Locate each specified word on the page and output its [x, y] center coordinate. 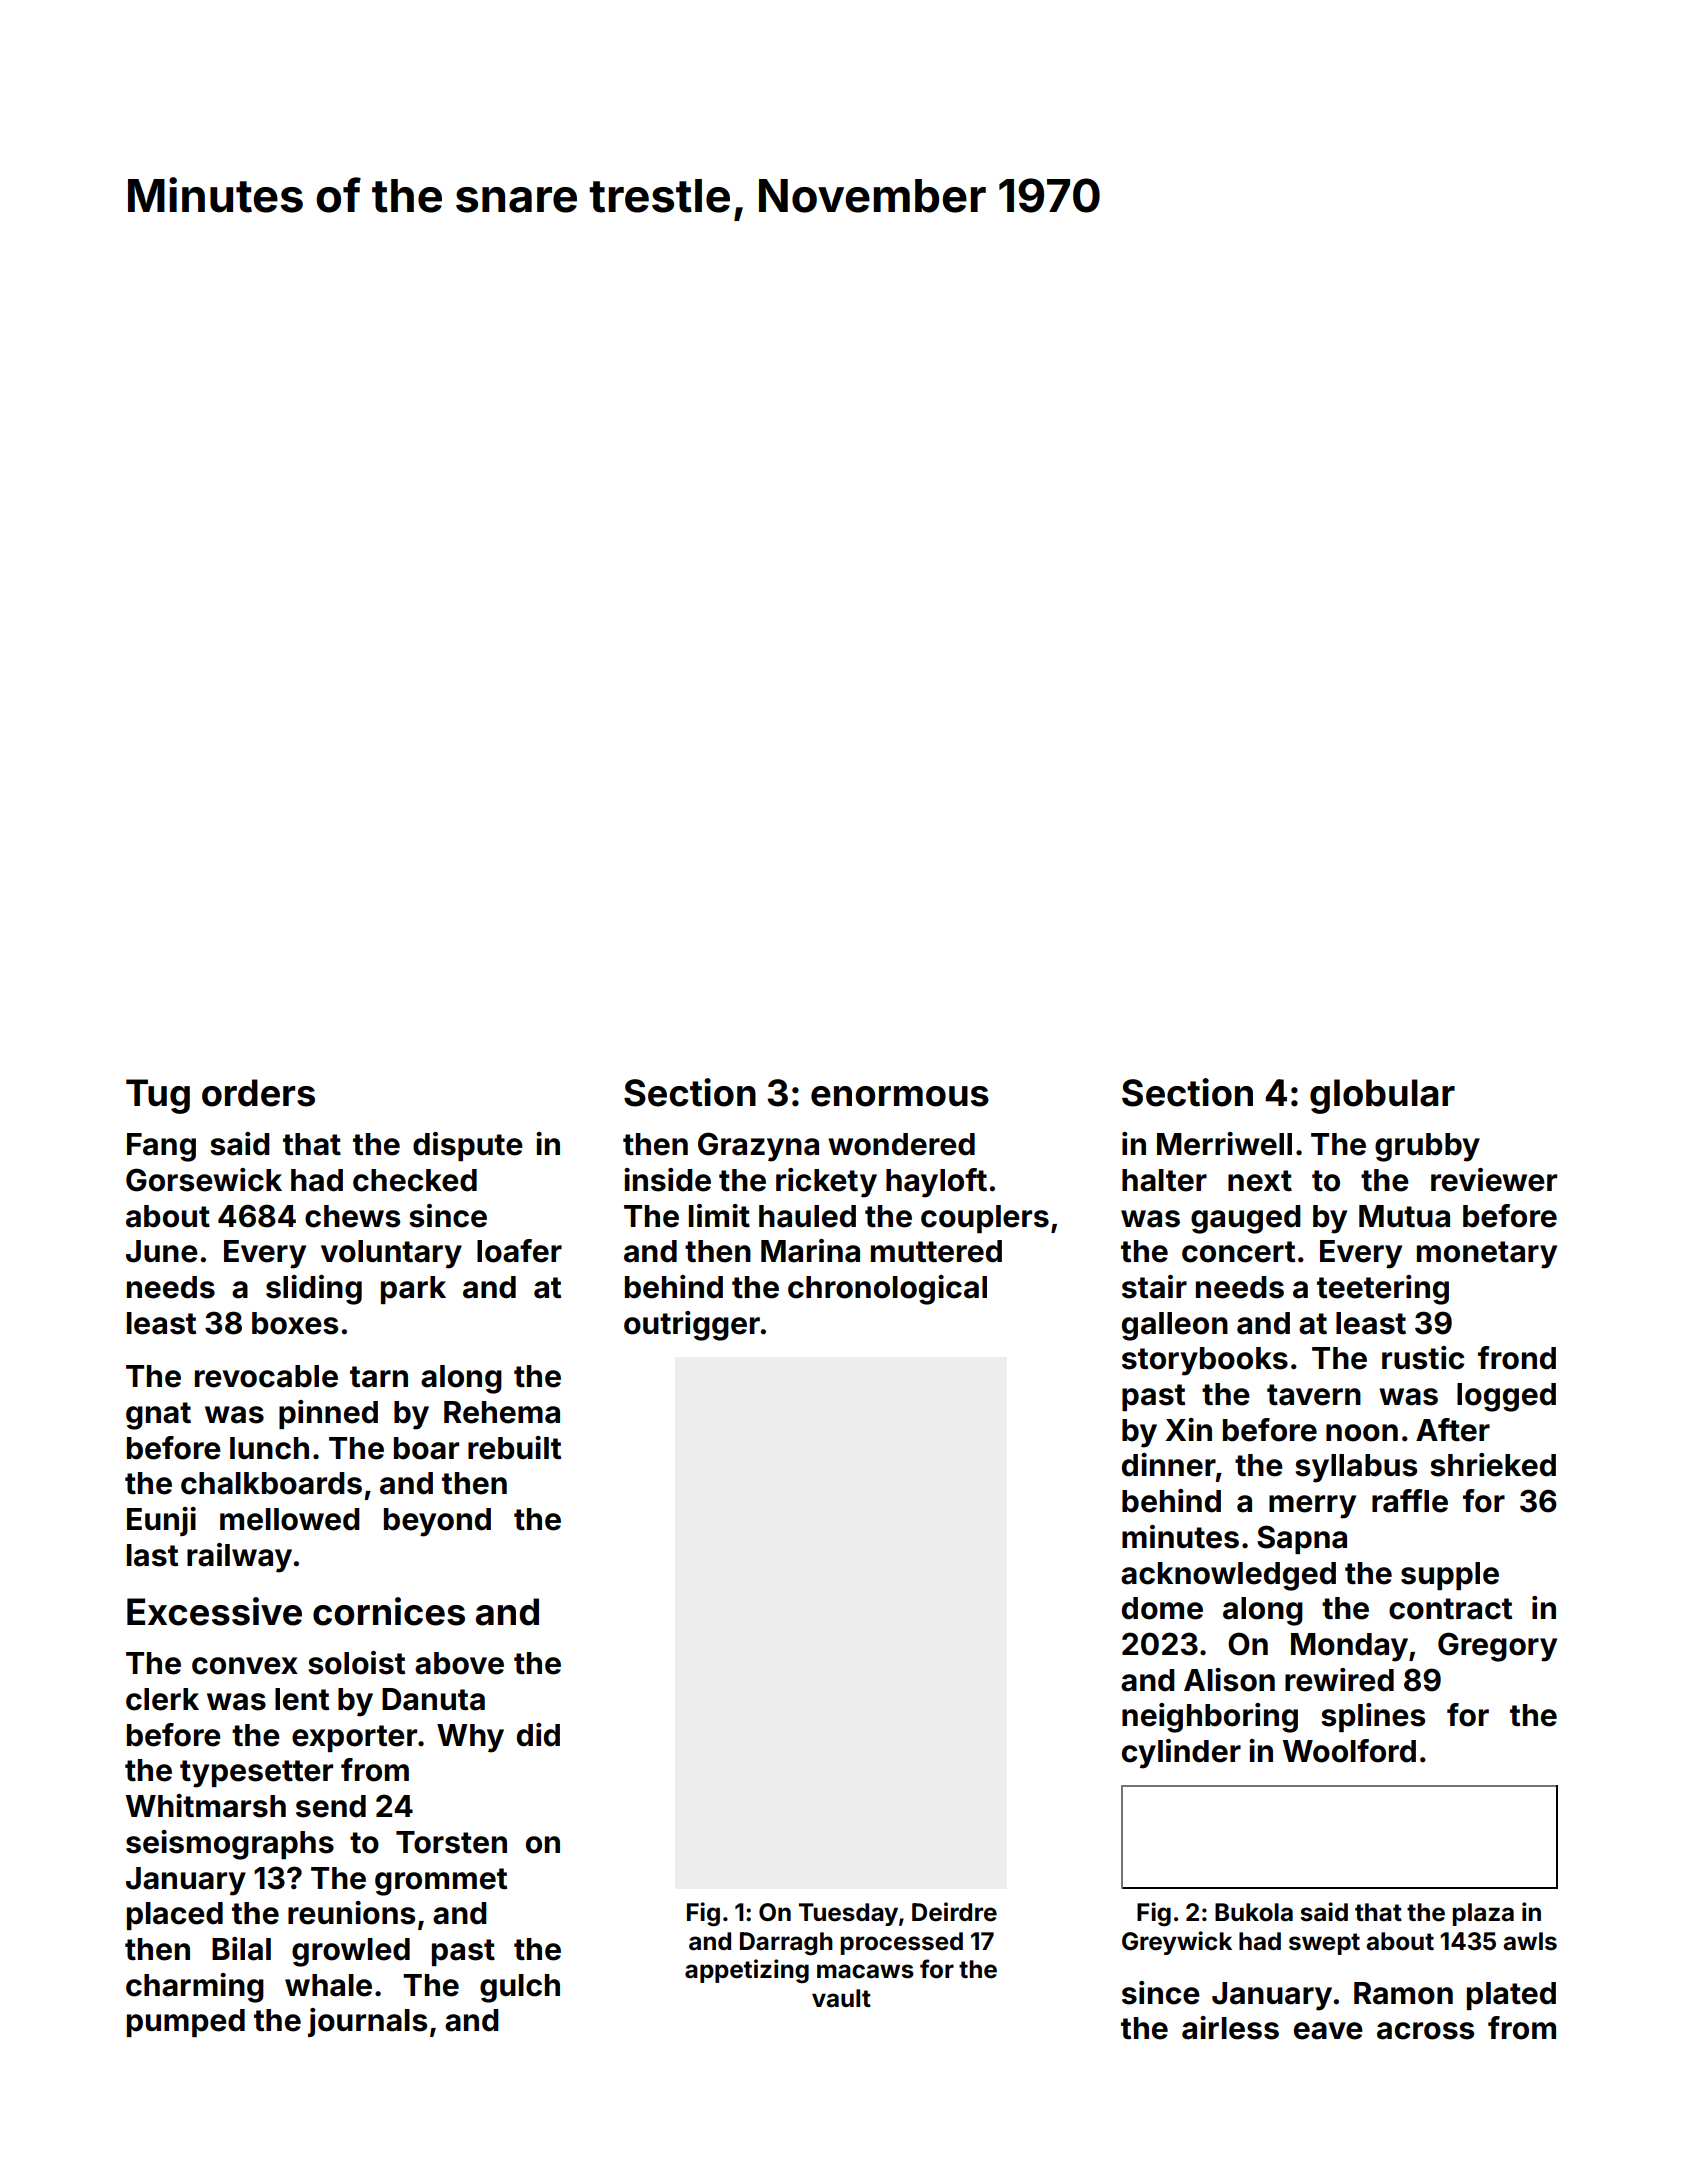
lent [302, 1699]
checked [415, 1180]
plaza [1483, 1914]
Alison [1229, 1680]
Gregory [1497, 1647]
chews [352, 1216]
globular [1382, 1096]
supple [1450, 1576]
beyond [437, 1522]
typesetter [256, 1774]
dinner [1169, 1465]
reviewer [1494, 1180]
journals [367, 2022]
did [538, 1735]
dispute [468, 1146]
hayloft [936, 1183]
